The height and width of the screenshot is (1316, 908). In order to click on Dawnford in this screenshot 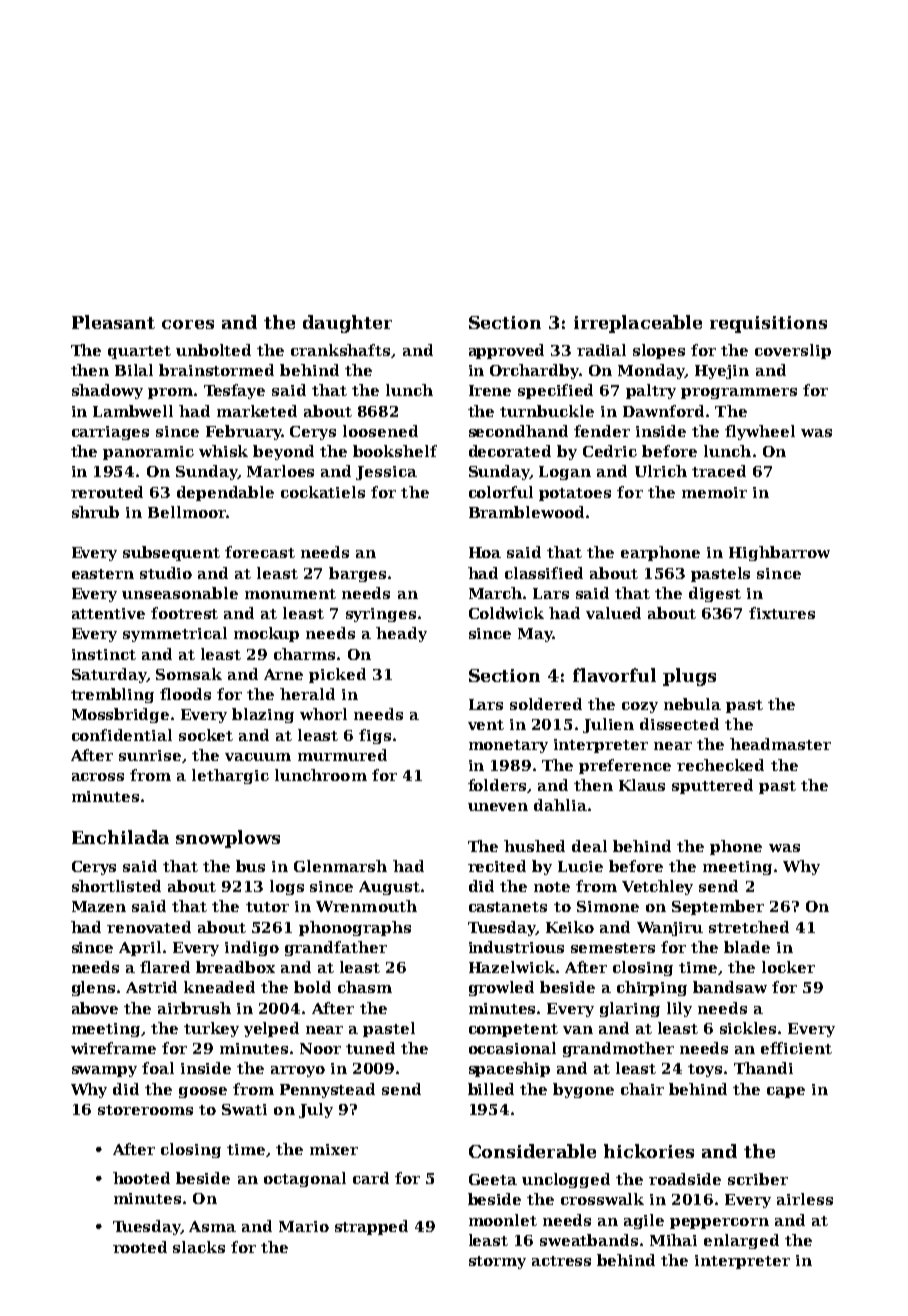, I will do `click(663, 411)`.
